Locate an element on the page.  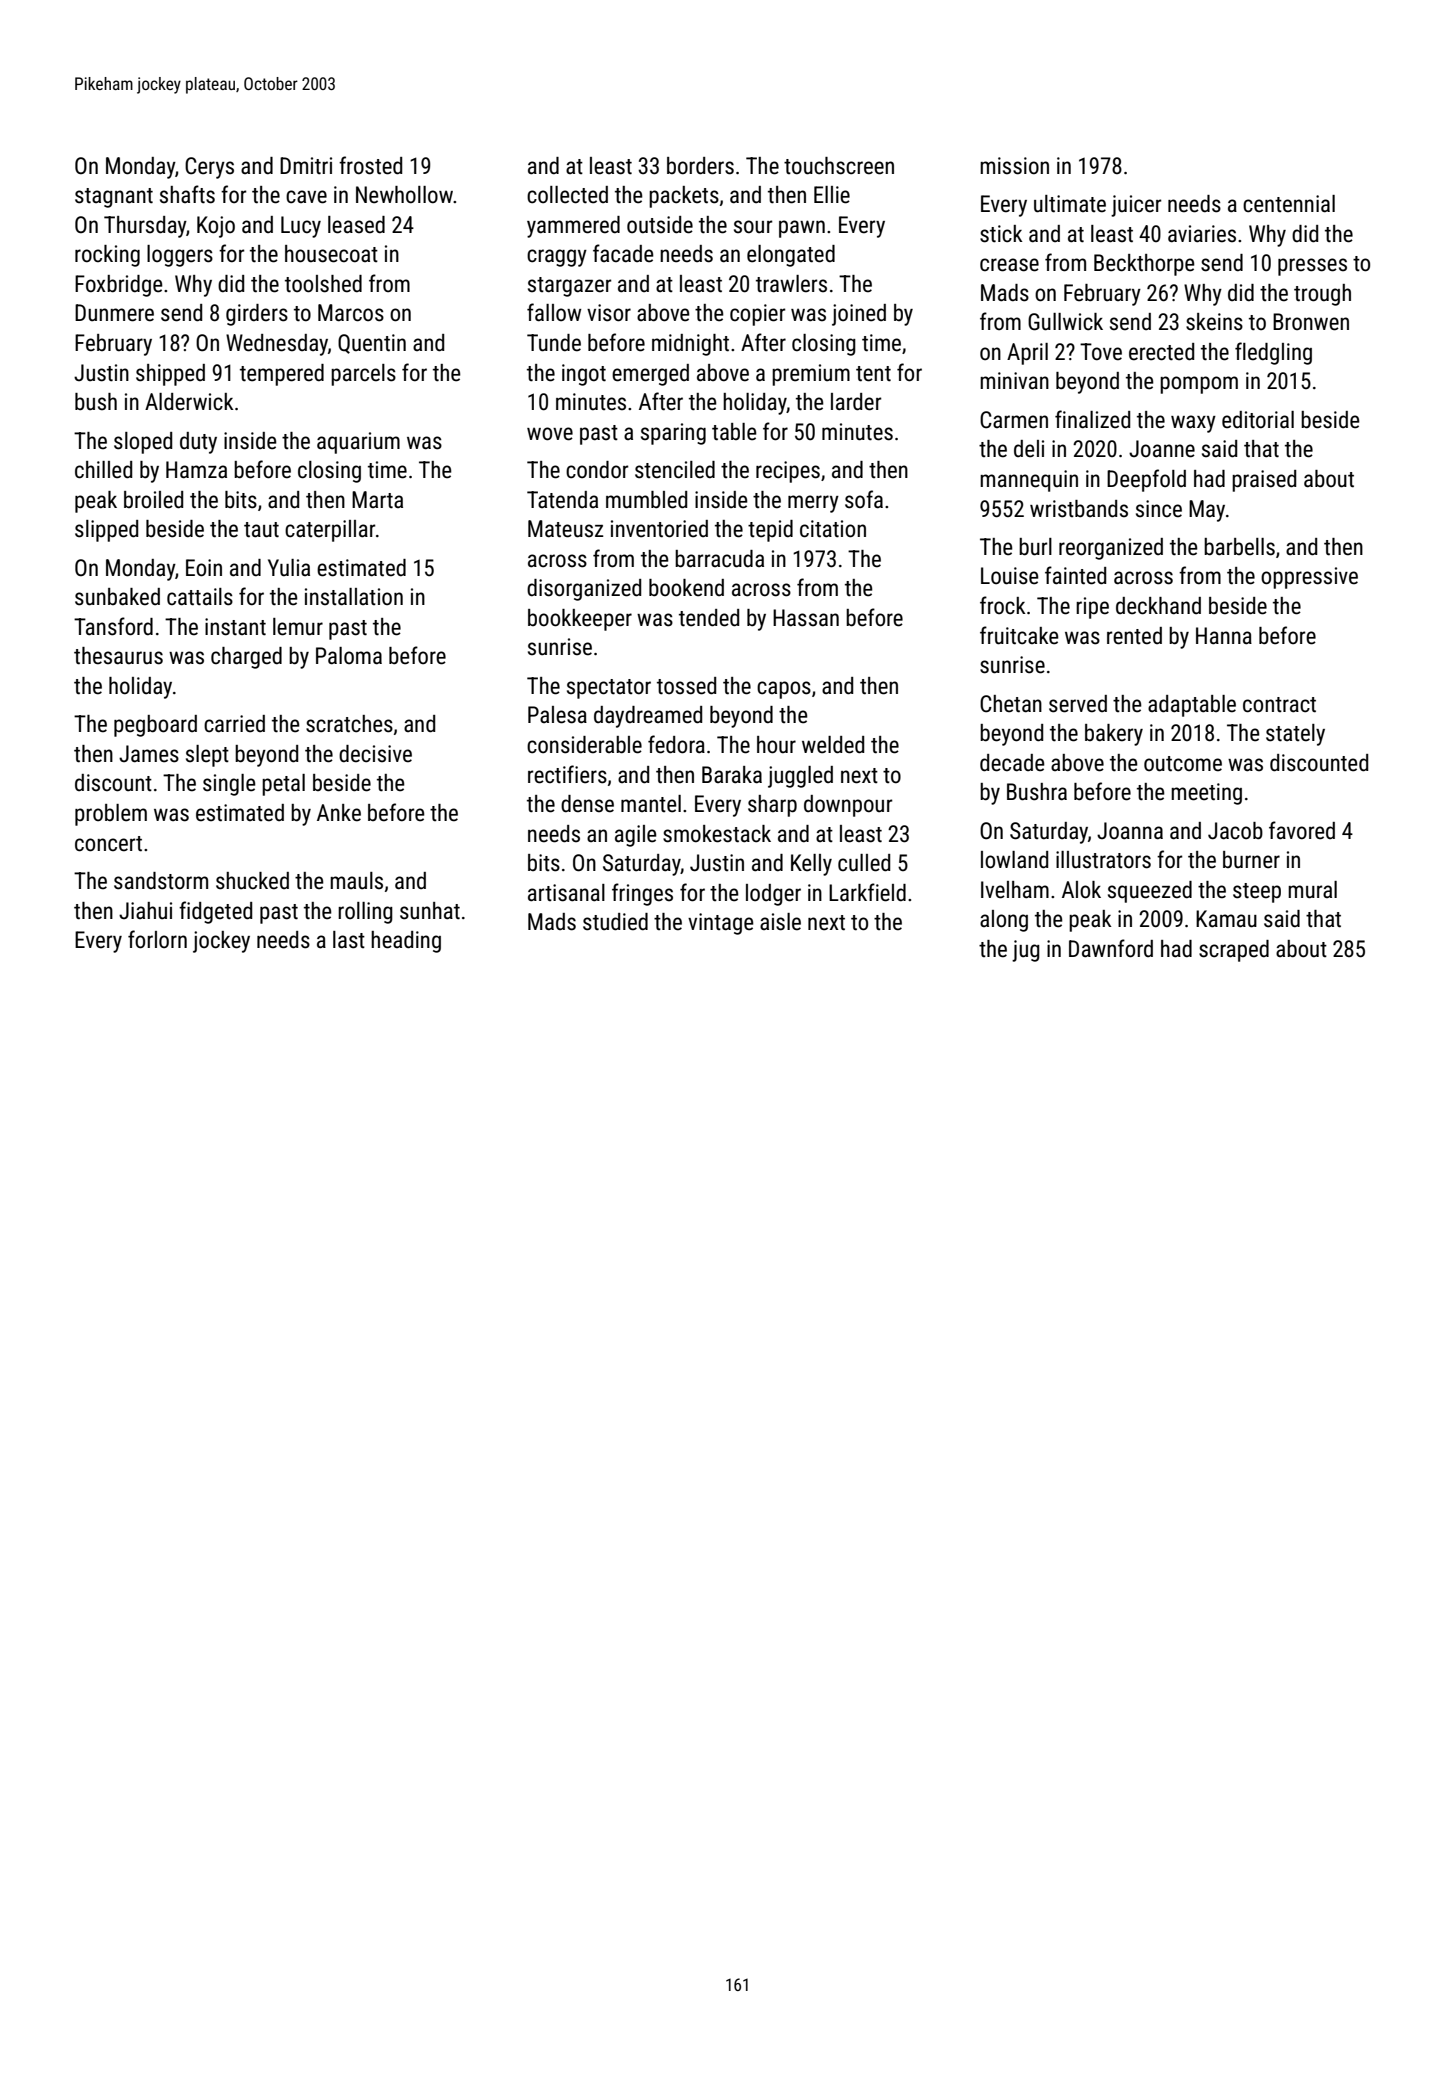
condor is located at coordinates (597, 470).
